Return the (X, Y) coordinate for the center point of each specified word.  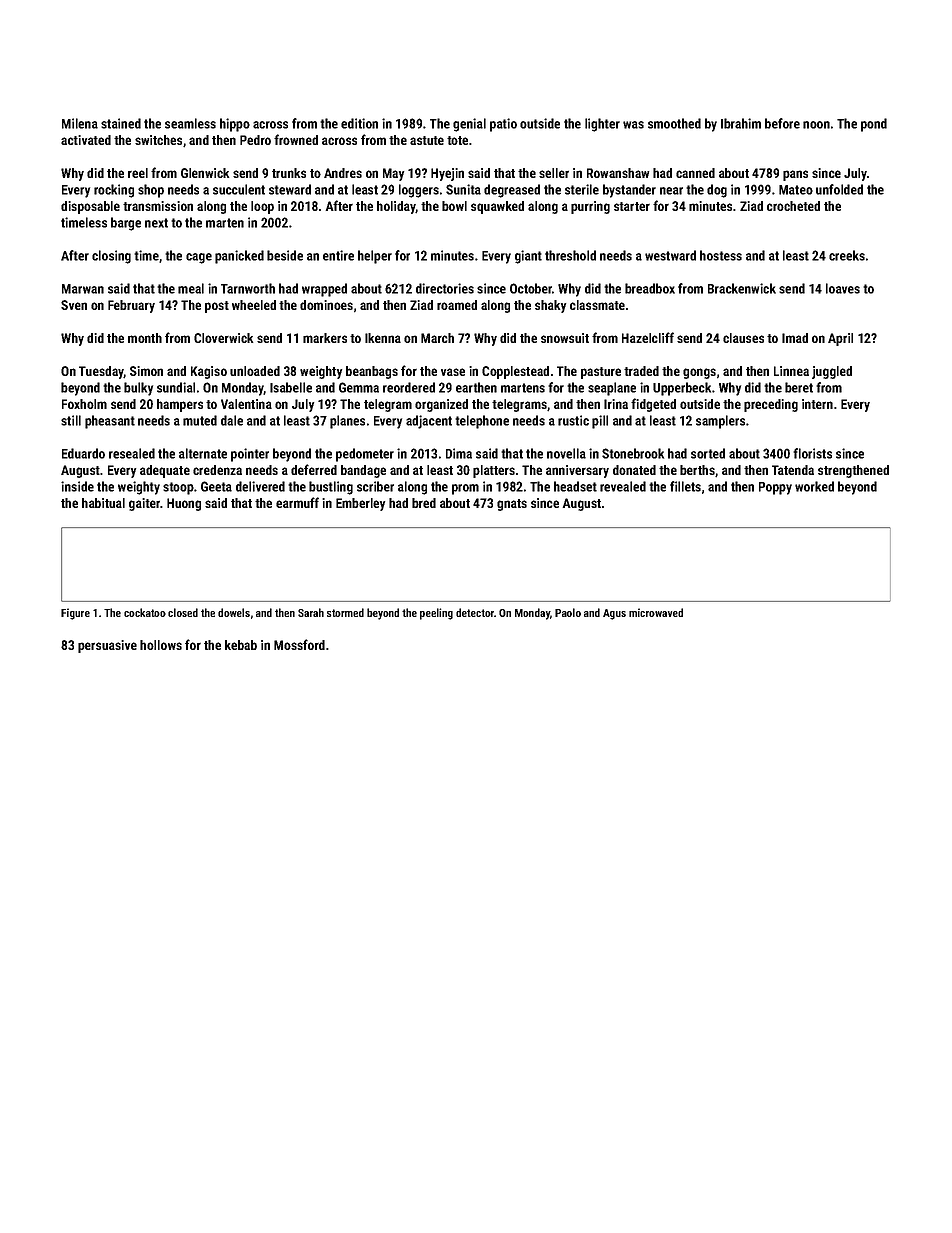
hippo (235, 125)
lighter (602, 125)
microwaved (656, 612)
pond (874, 125)
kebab (241, 645)
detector (475, 612)
